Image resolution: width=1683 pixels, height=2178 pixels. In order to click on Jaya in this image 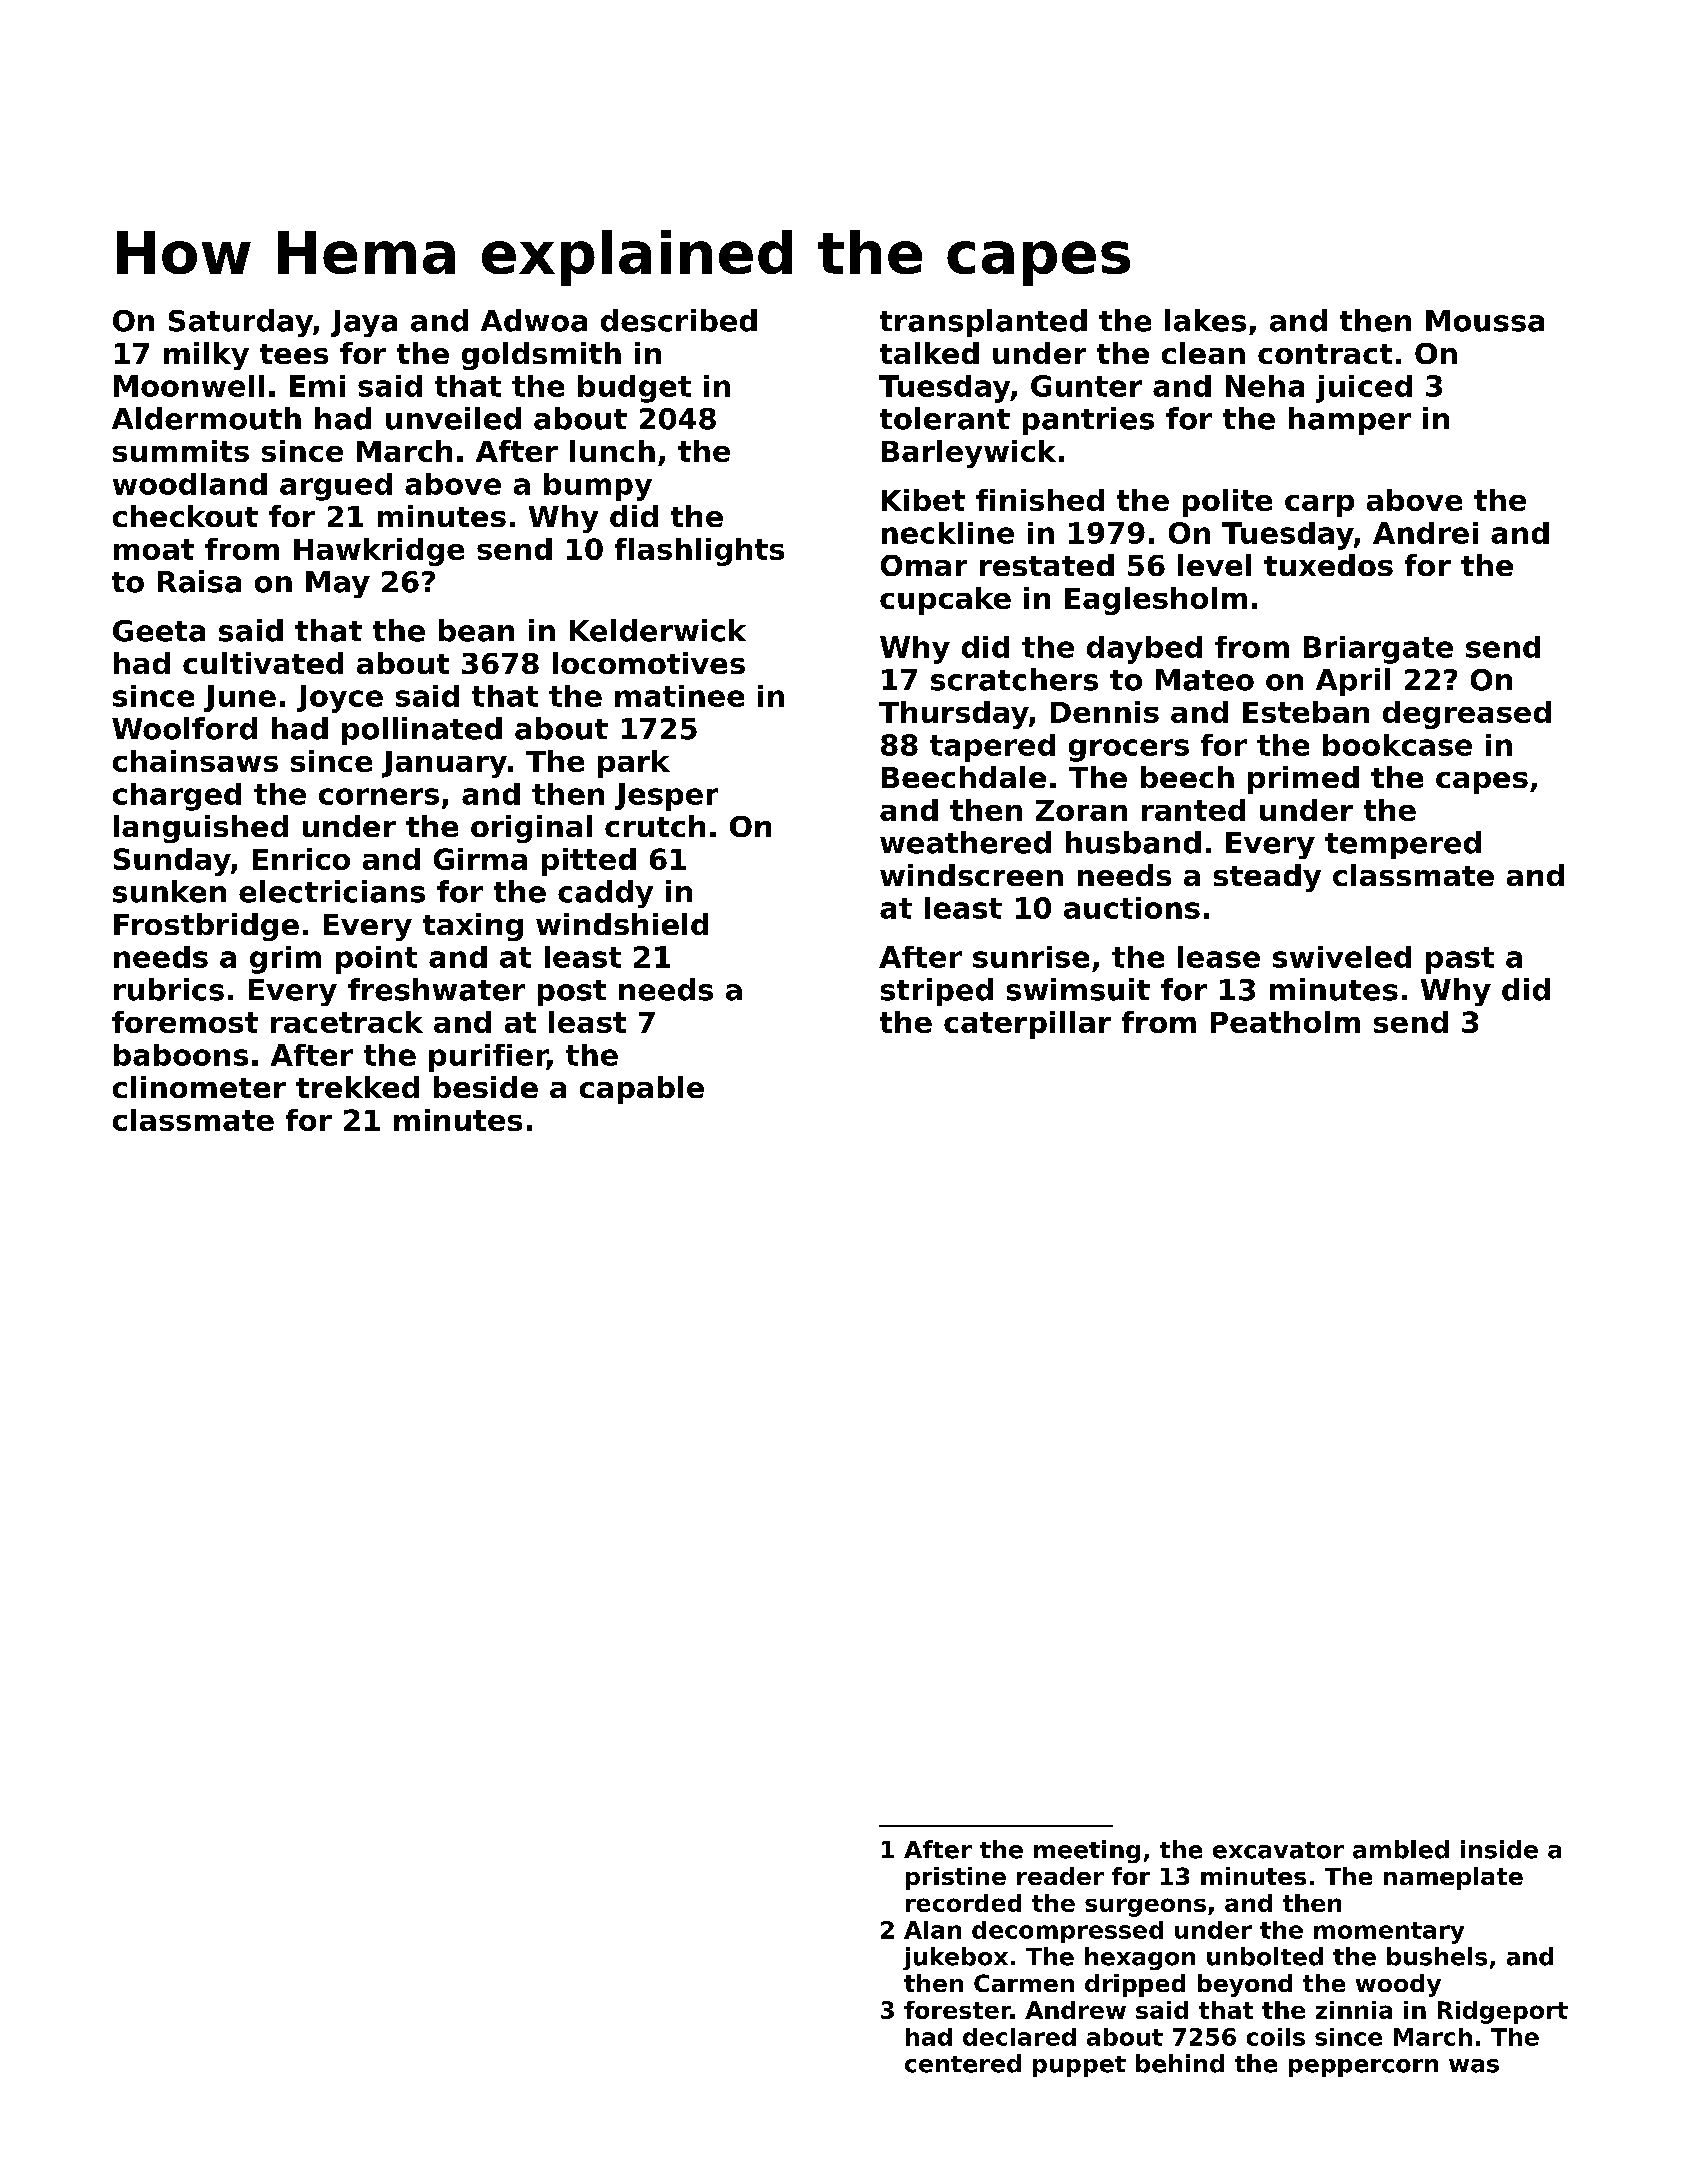, I will do `click(364, 323)`.
